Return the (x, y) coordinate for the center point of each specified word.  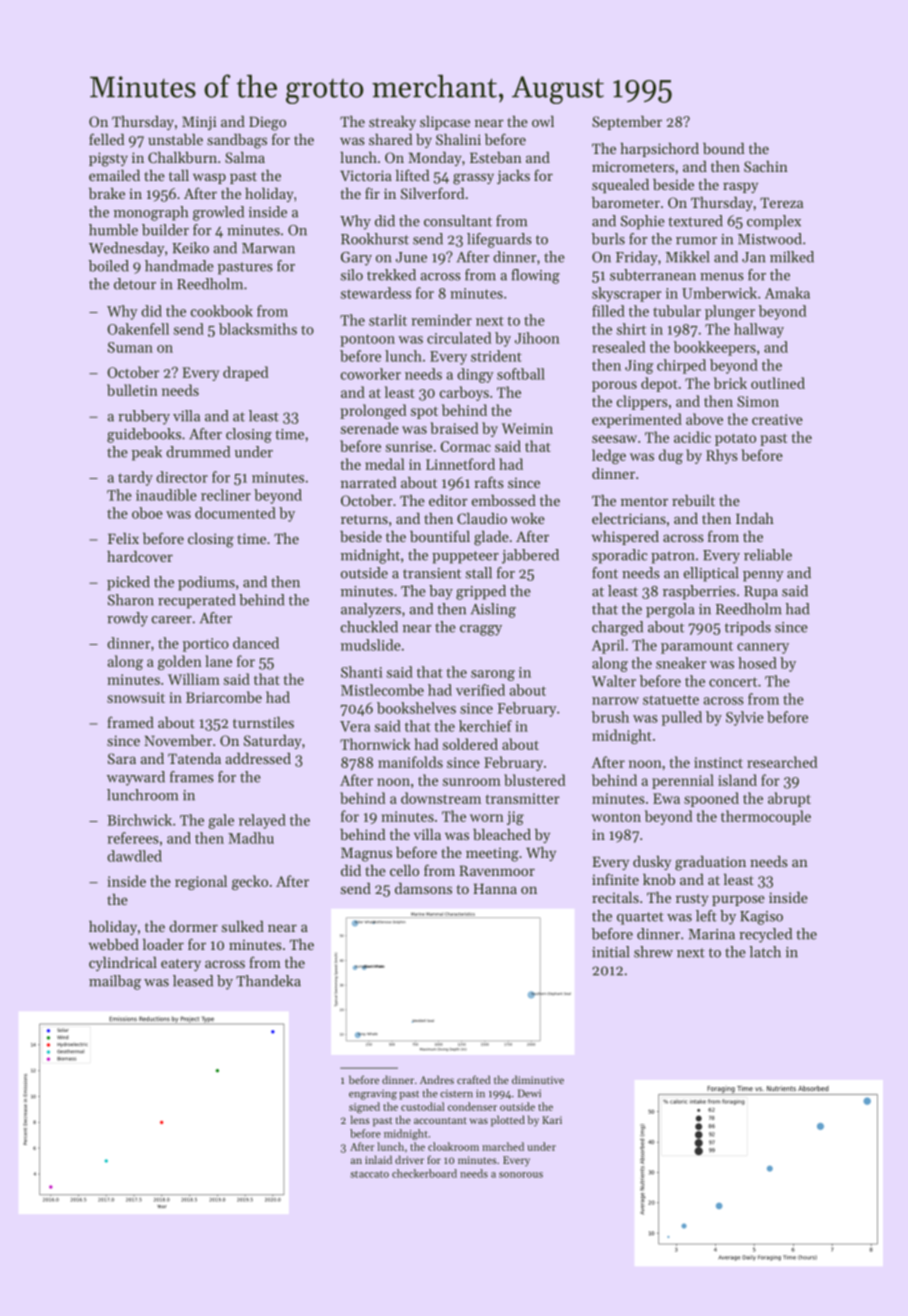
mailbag (115, 982)
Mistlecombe (382, 690)
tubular (677, 311)
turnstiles (263, 722)
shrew (653, 952)
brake (107, 193)
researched (782, 762)
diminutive (538, 1079)
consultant (458, 221)
